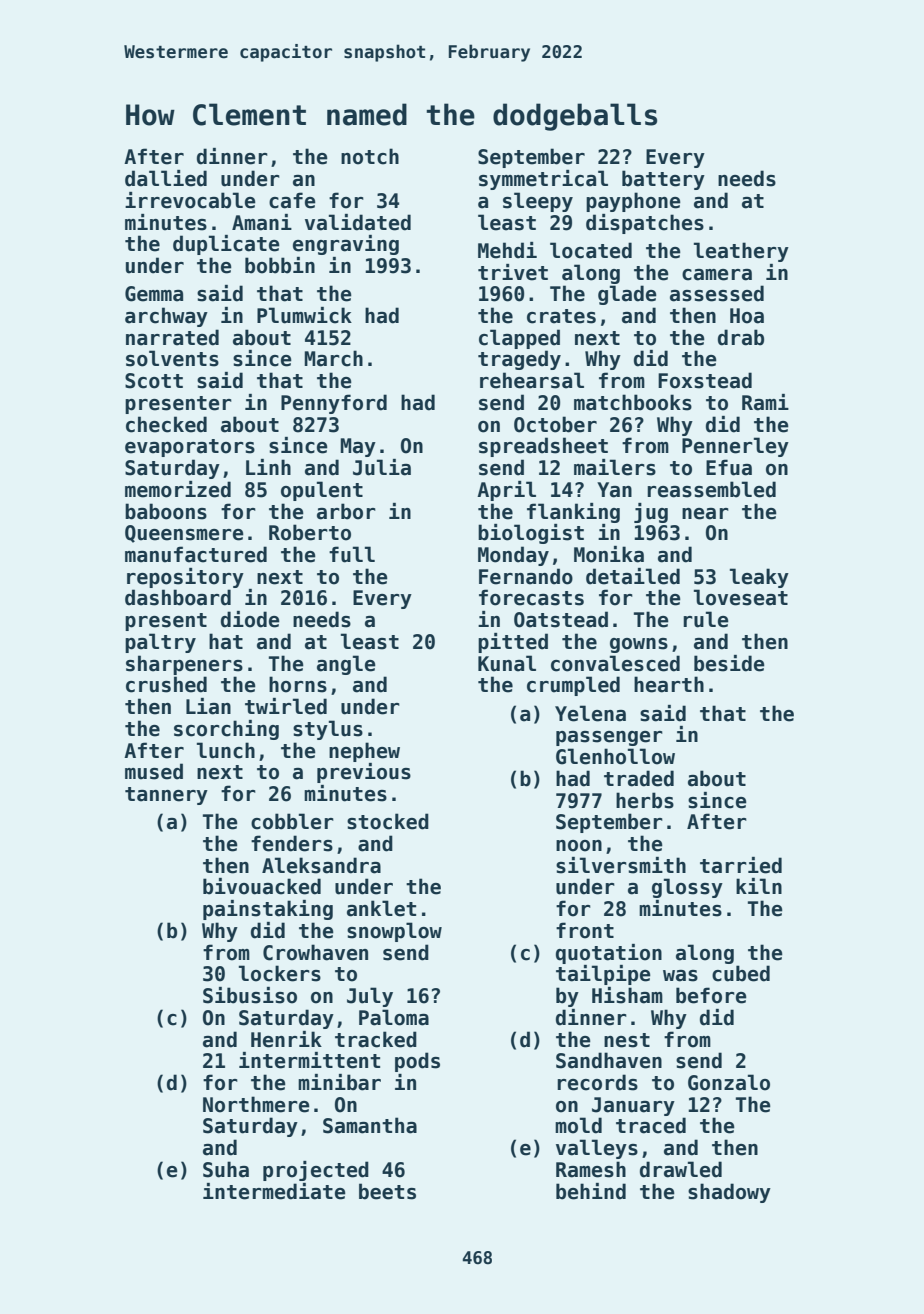 The height and width of the screenshot is (1314, 924). I want to click on mused, so click(154, 771).
